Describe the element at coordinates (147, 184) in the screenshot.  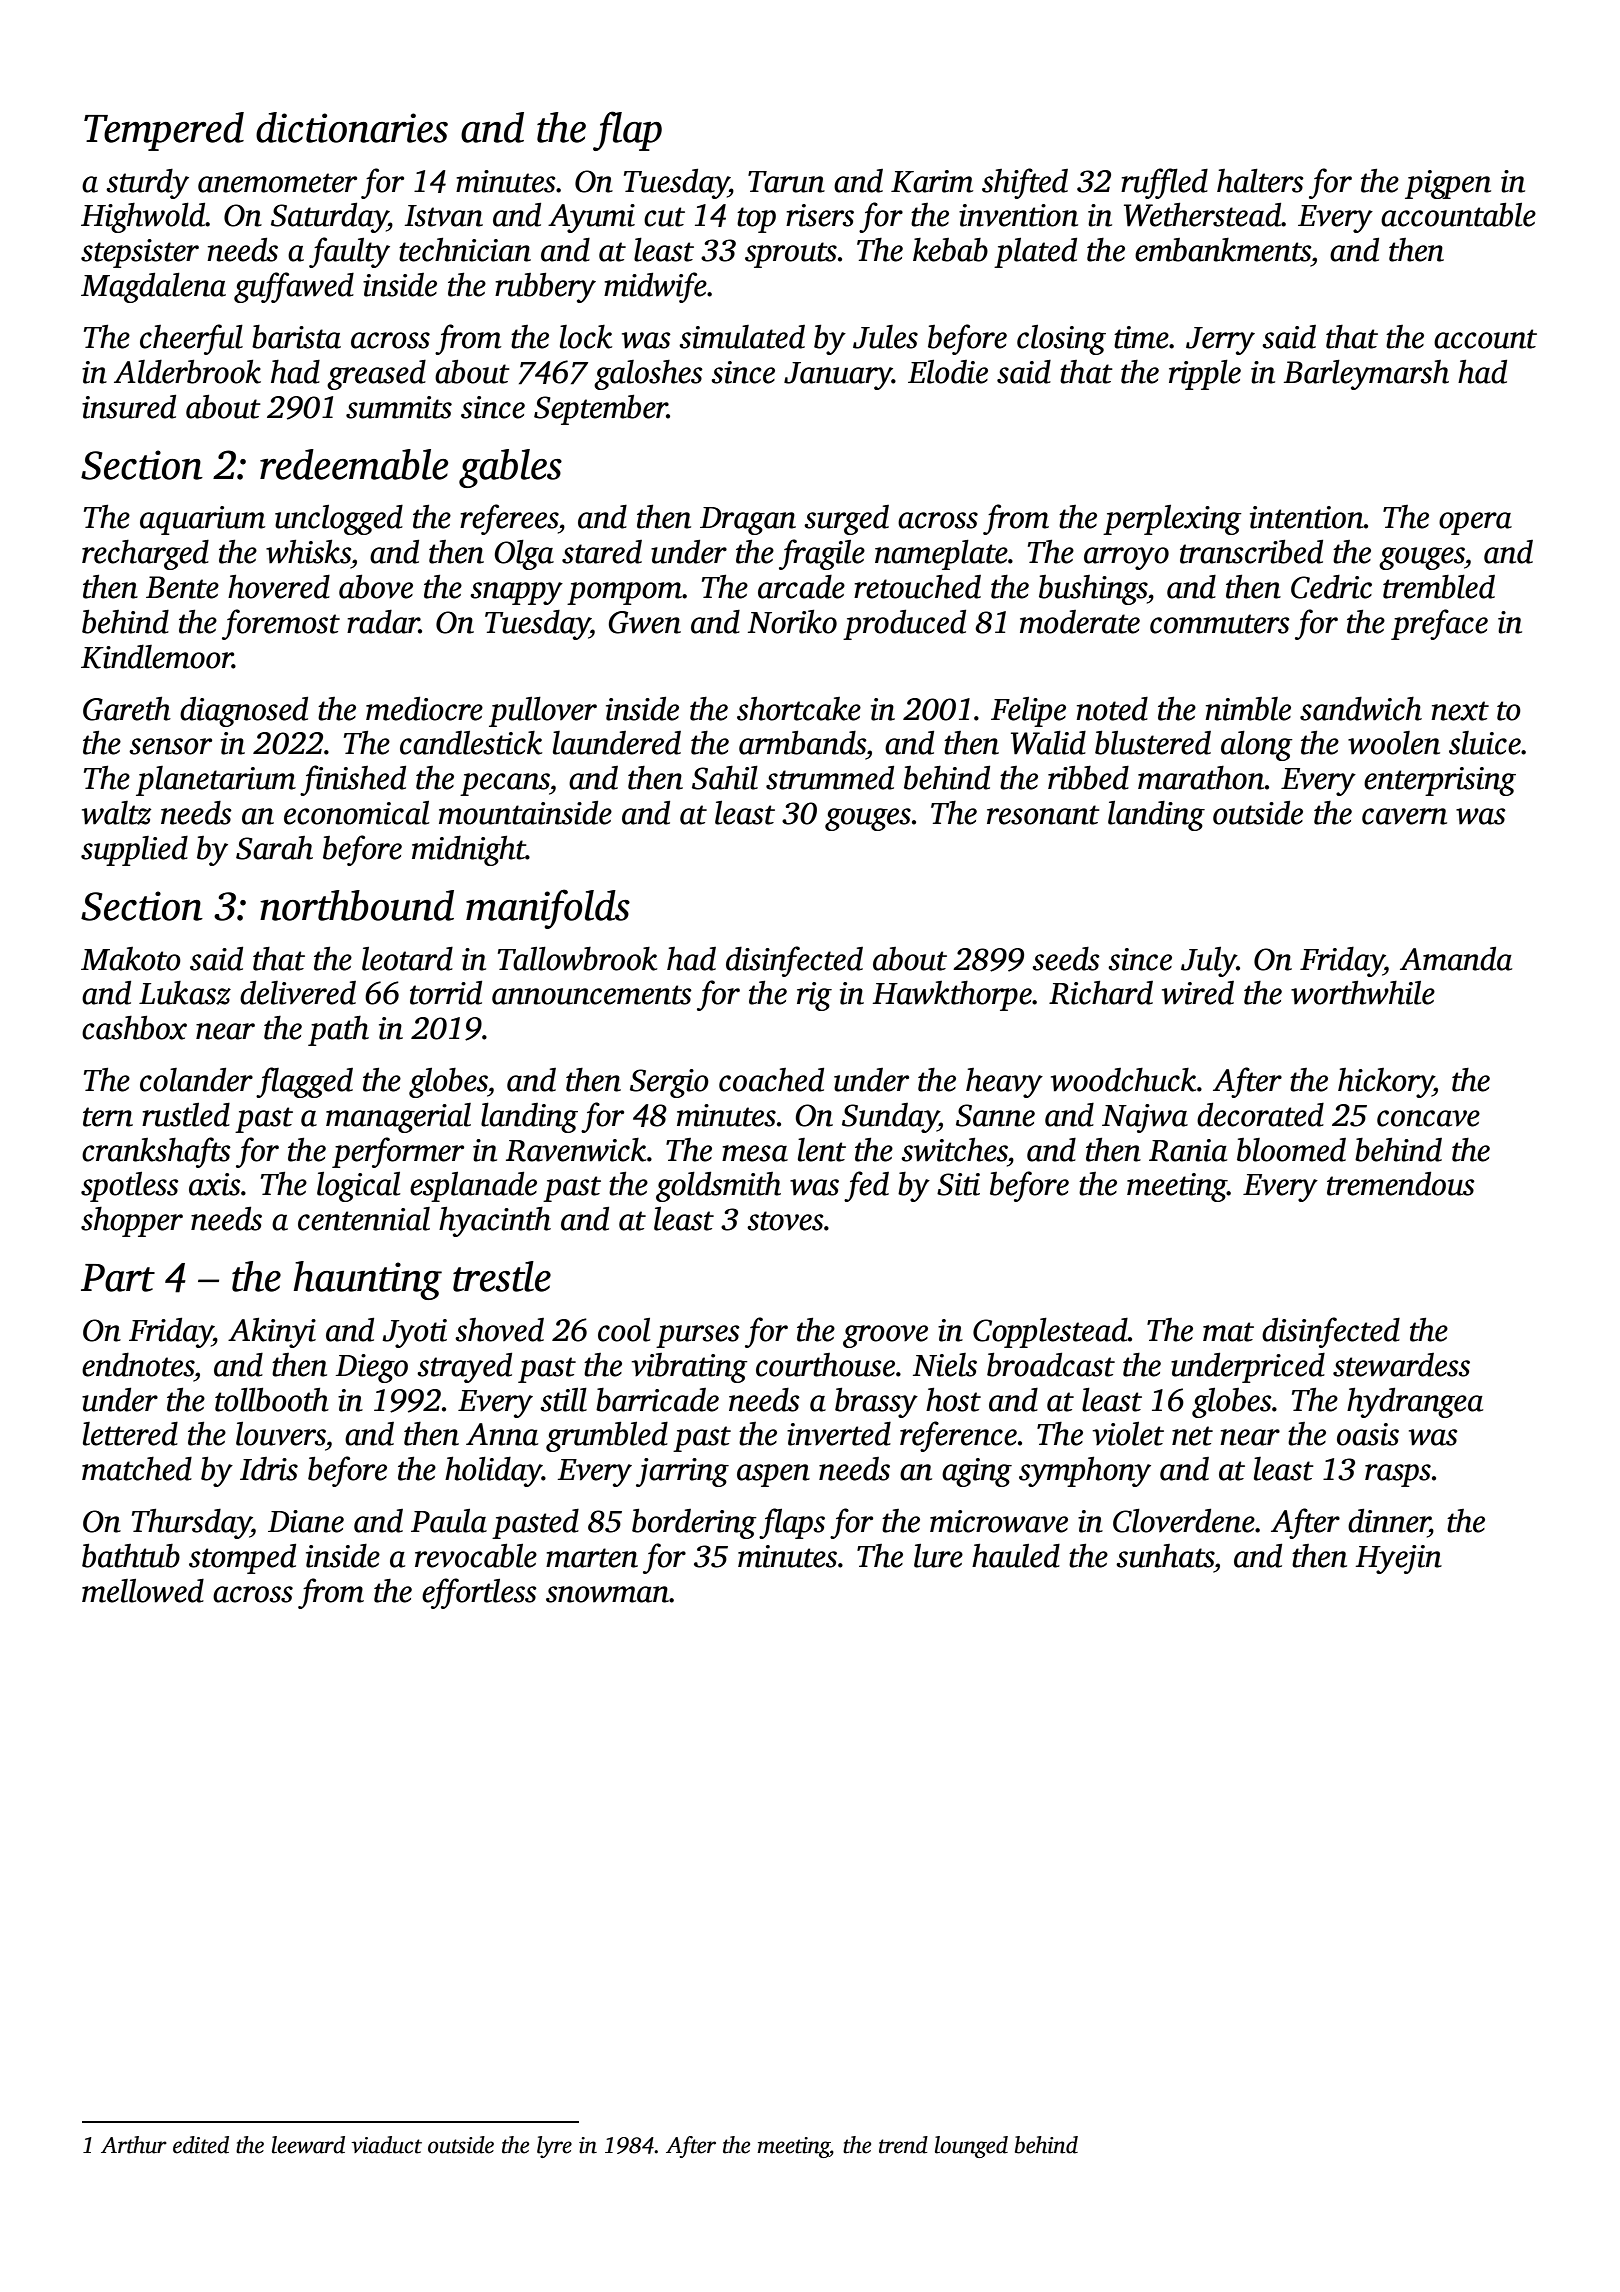
I see `sturdy` at that location.
